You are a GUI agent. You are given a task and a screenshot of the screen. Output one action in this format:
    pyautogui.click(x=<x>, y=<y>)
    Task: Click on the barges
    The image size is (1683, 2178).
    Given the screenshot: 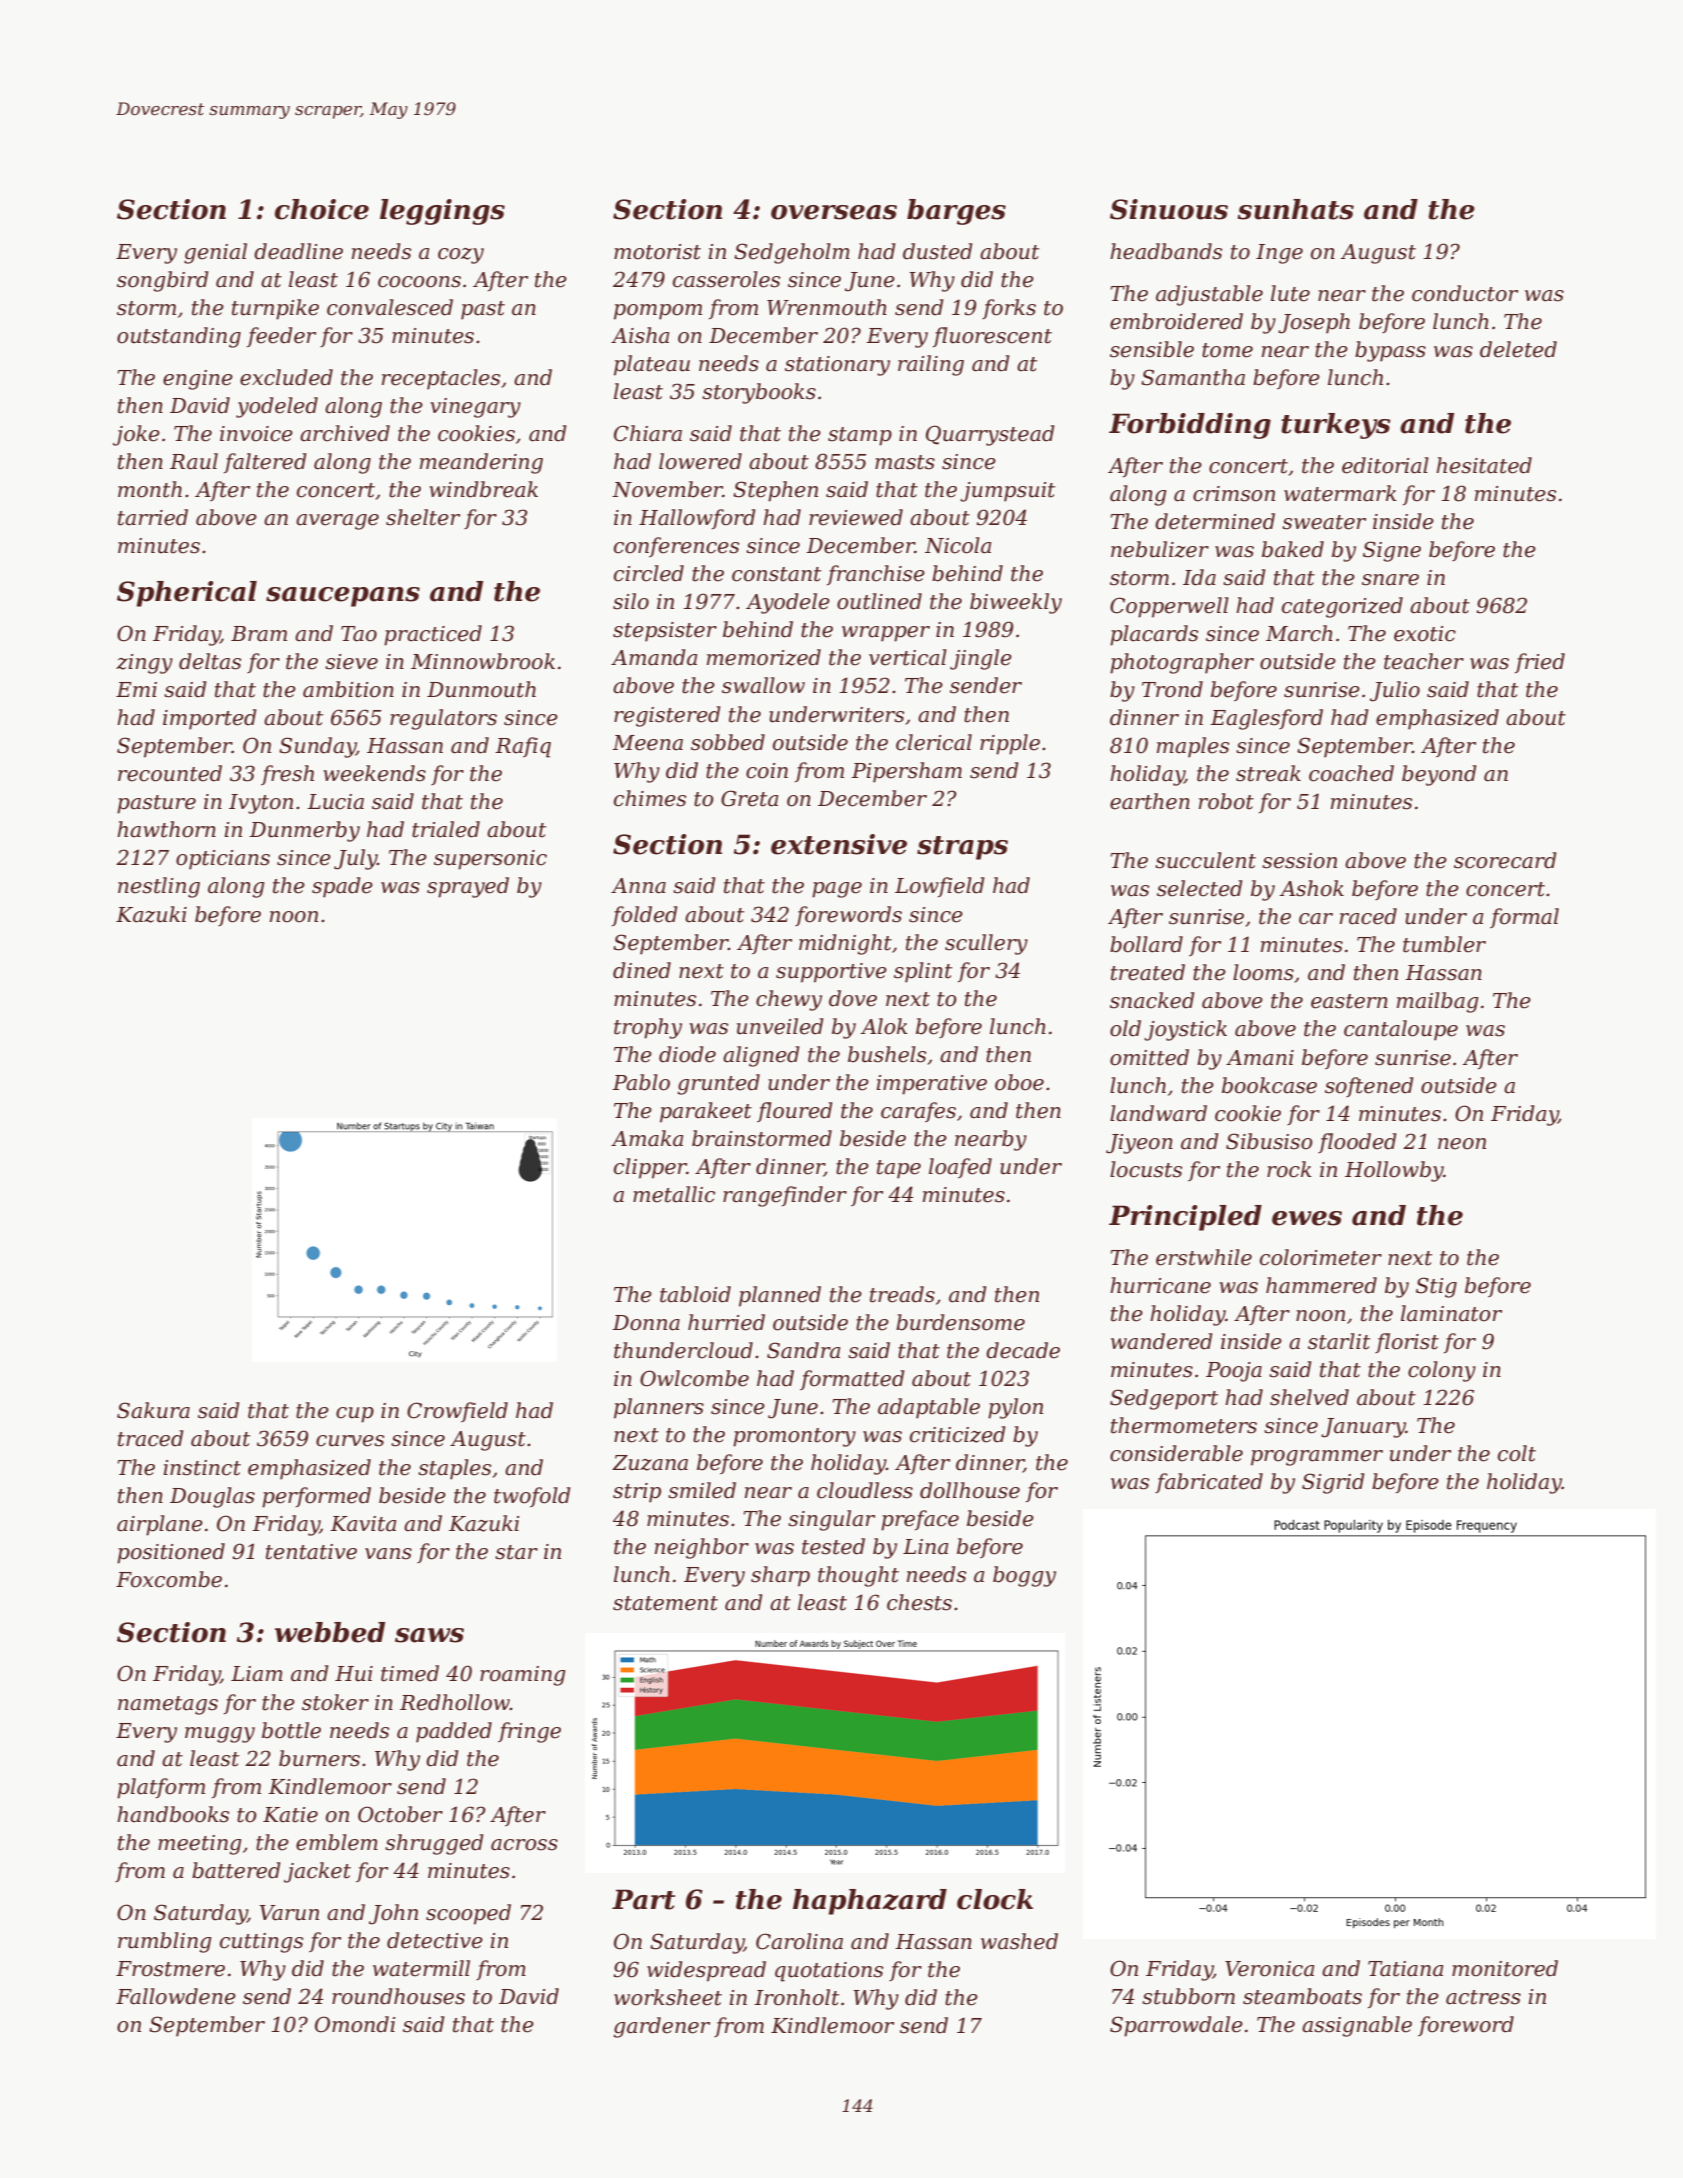 What is the action you would take?
    pyautogui.click(x=956, y=212)
